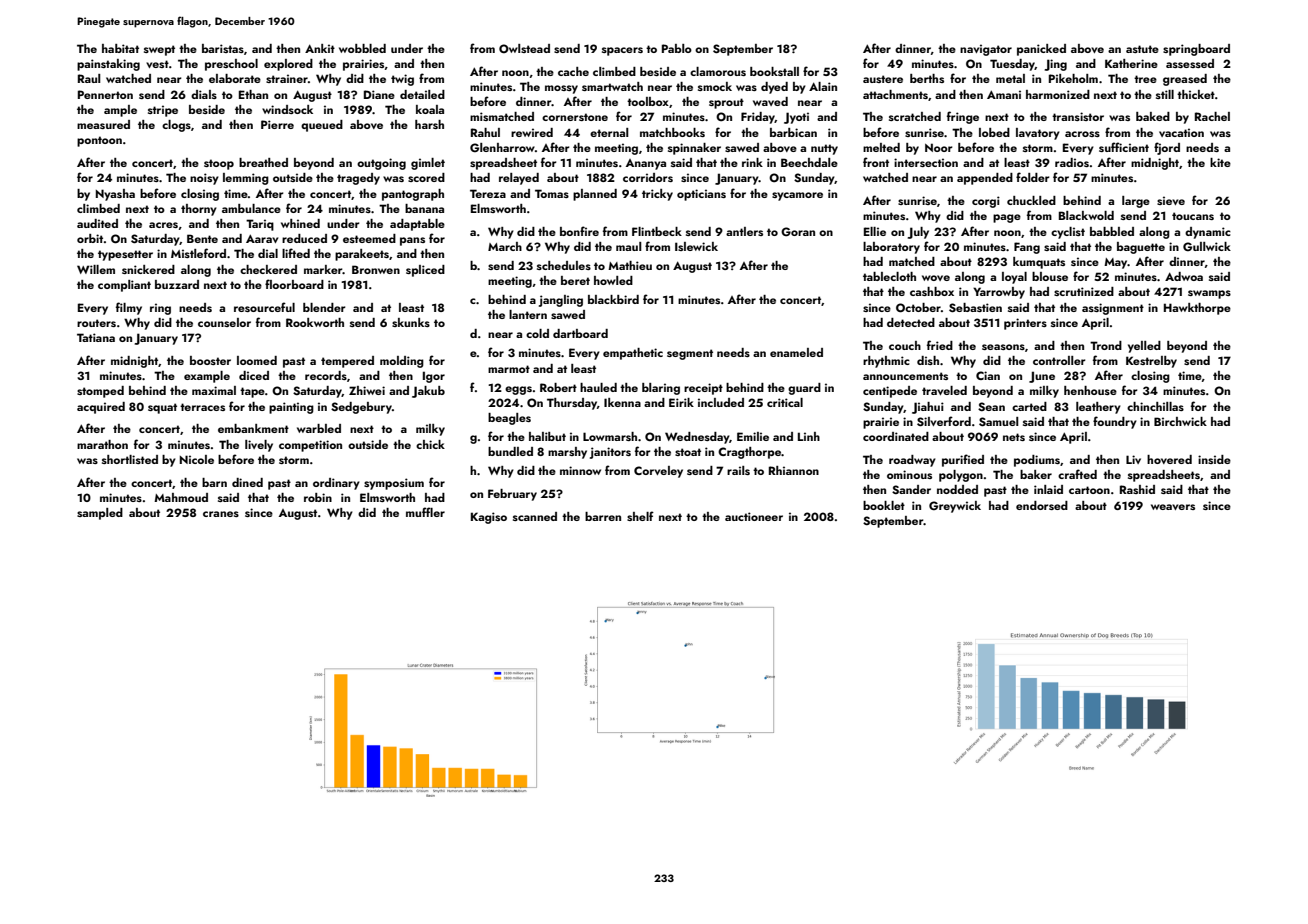  I want to click on habitat, so click(120, 48).
